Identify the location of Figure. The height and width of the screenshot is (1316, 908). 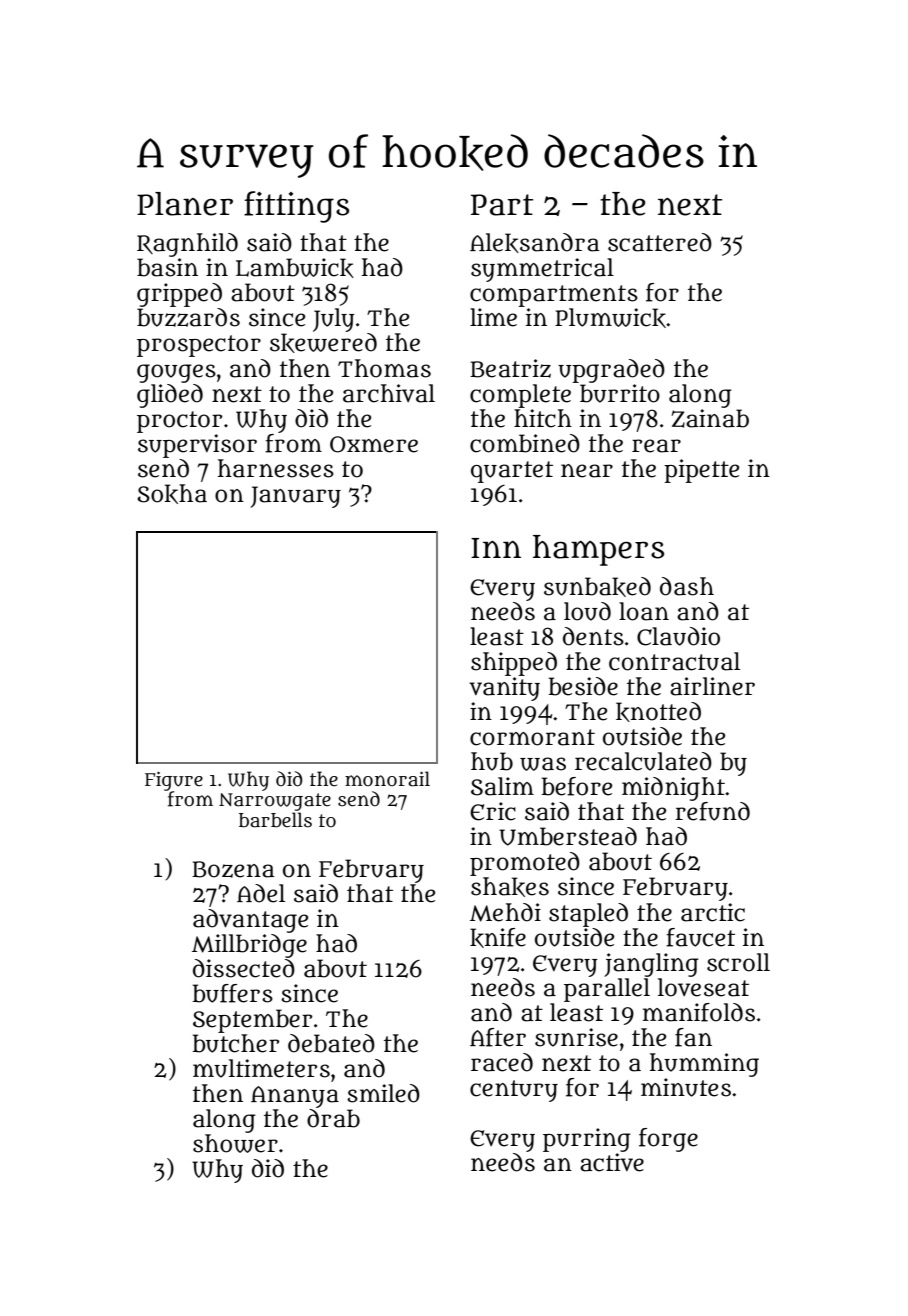
(174, 781).
